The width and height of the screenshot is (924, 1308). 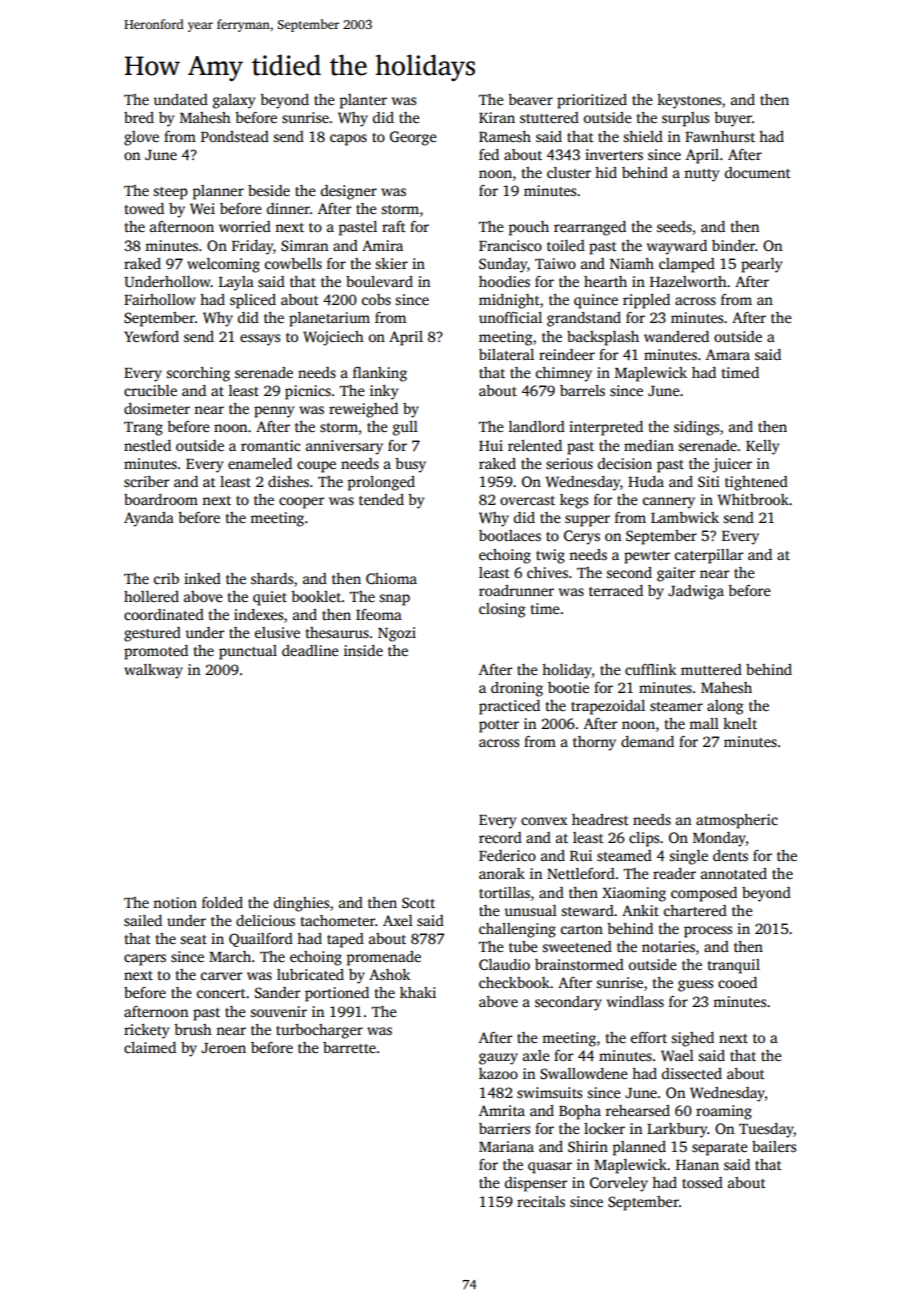 I want to click on roaming, so click(x=724, y=1112).
